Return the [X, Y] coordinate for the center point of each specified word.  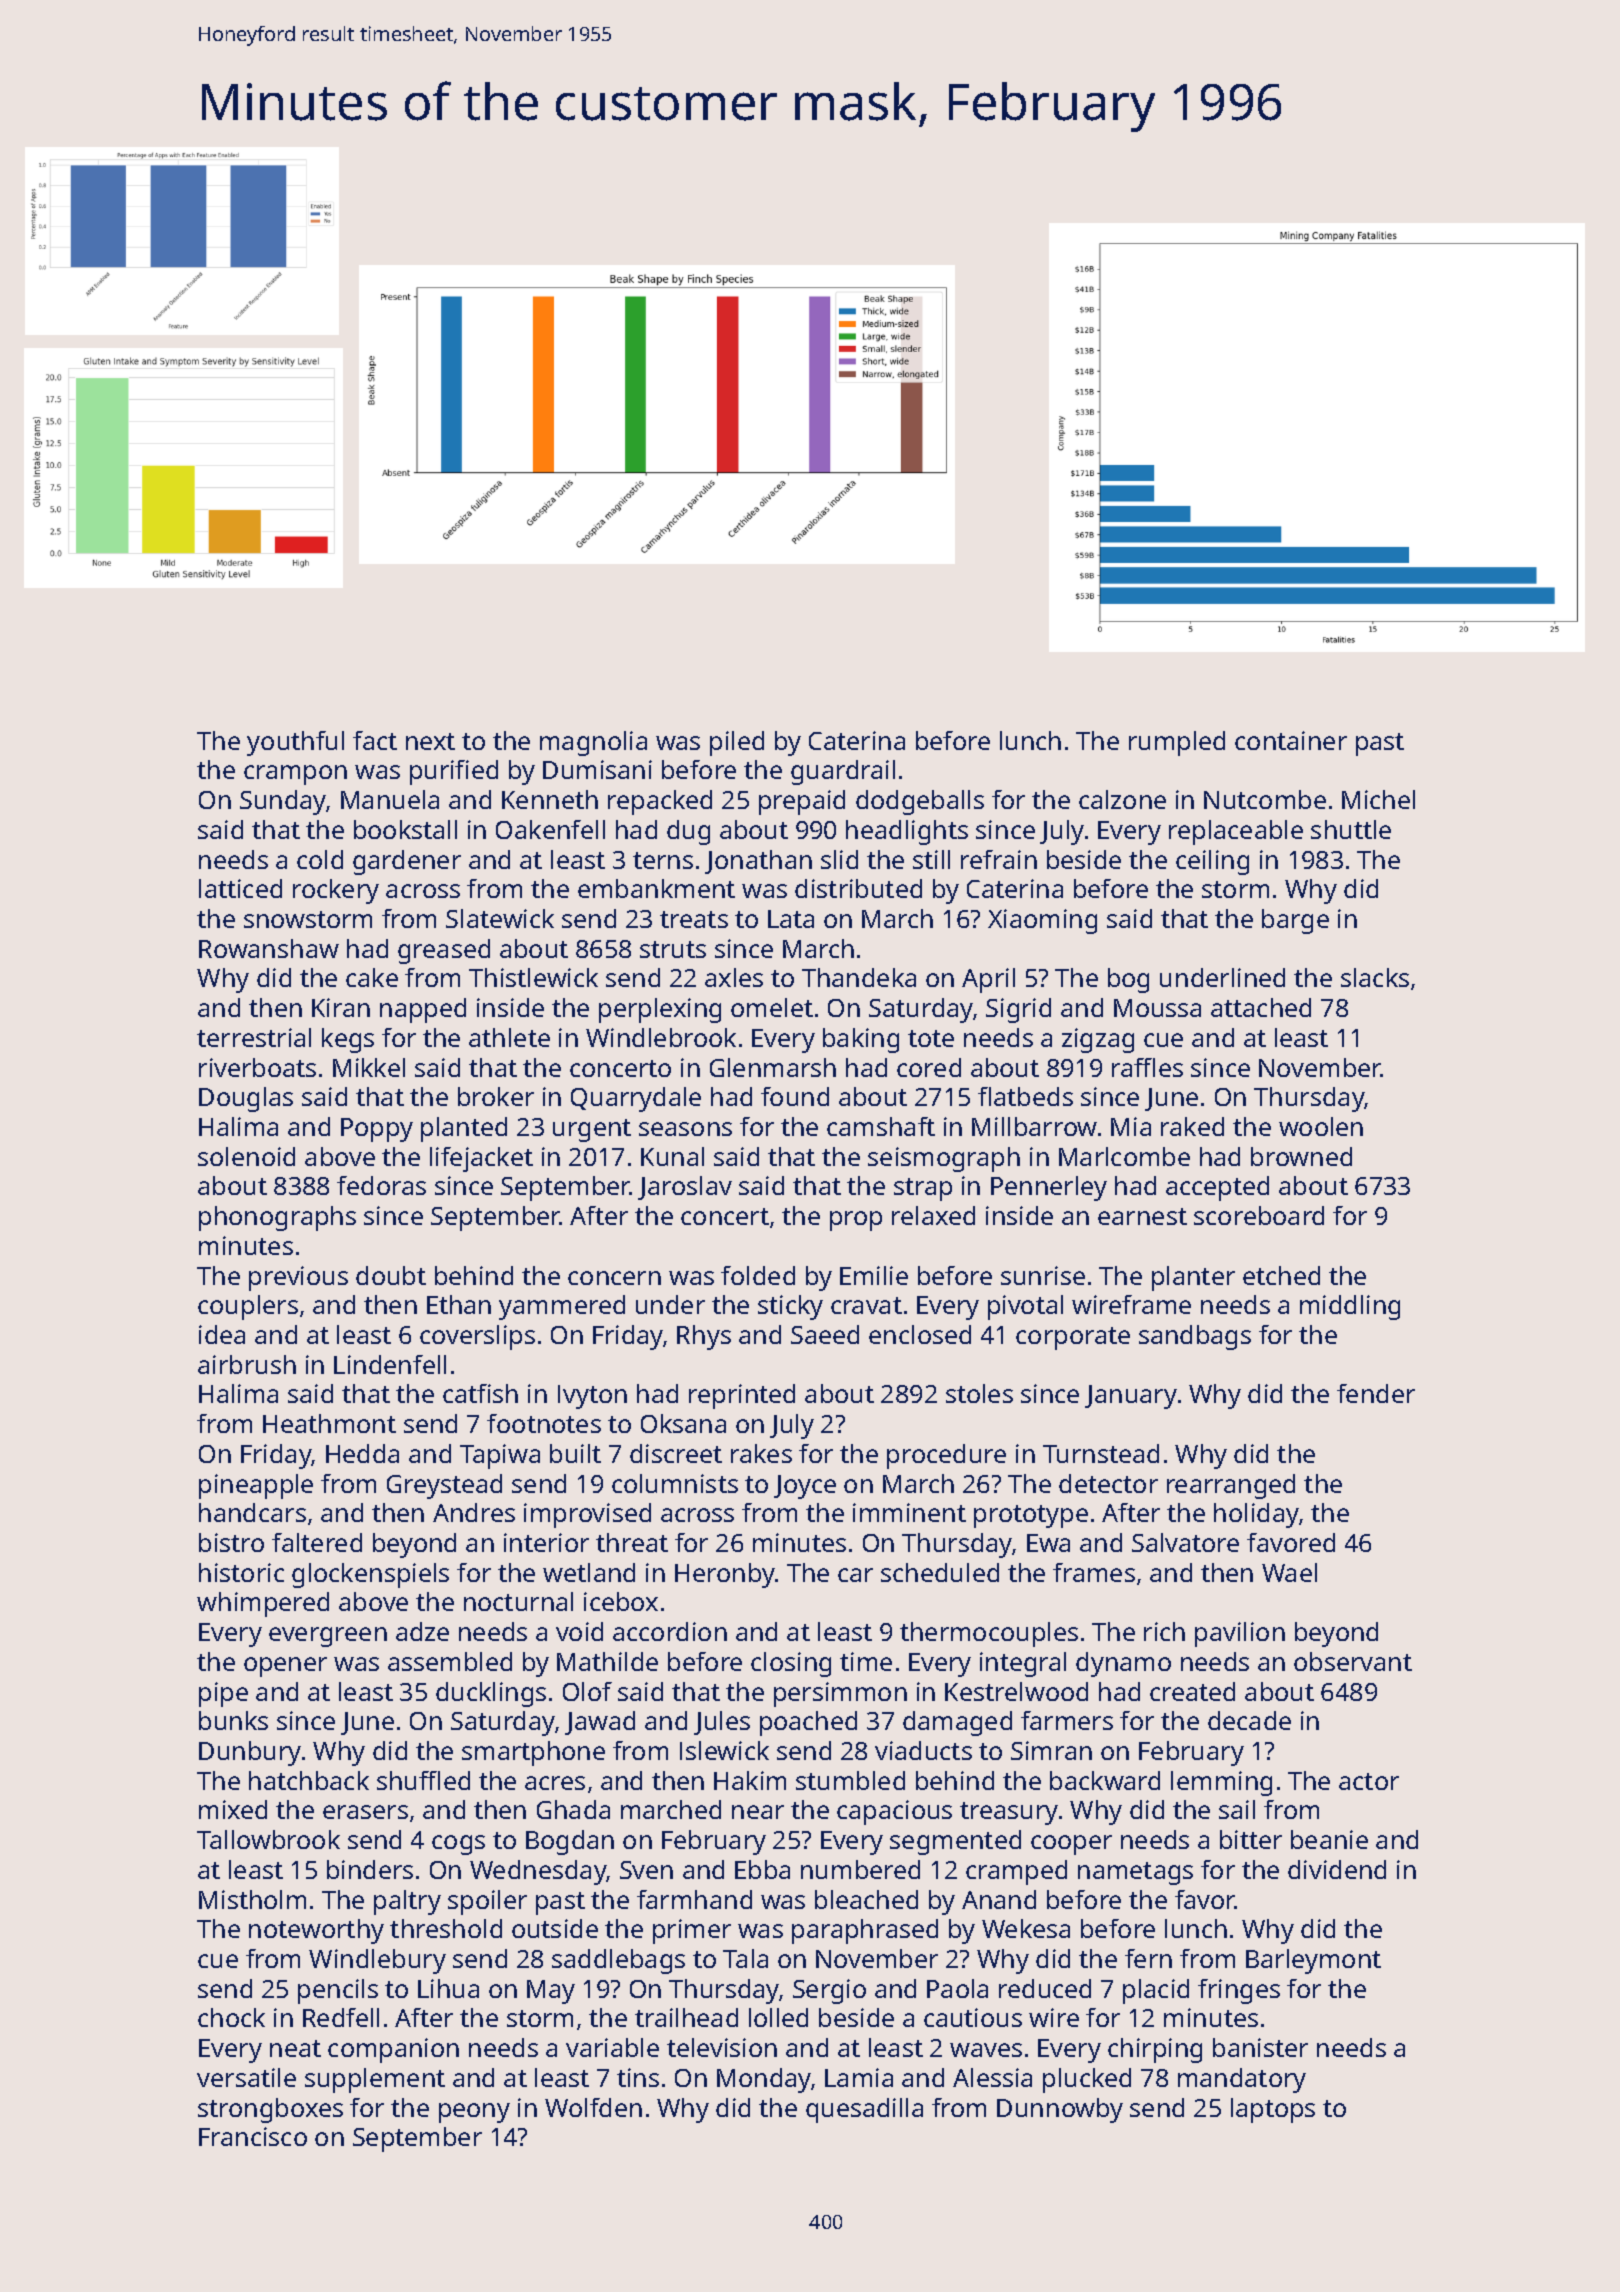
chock [231, 2017]
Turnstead [1101, 1453]
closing [791, 1664]
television [722, 2047]
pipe [223, 1694]
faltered [317, 1542]
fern [1148, 1958]
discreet [676, 1453]
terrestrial [254, 1037]
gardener [407, 862]
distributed [858, 888]
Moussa [1157, 1008]
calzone [1122, 799]
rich [1164, 1631]
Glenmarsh [773, 1067]
